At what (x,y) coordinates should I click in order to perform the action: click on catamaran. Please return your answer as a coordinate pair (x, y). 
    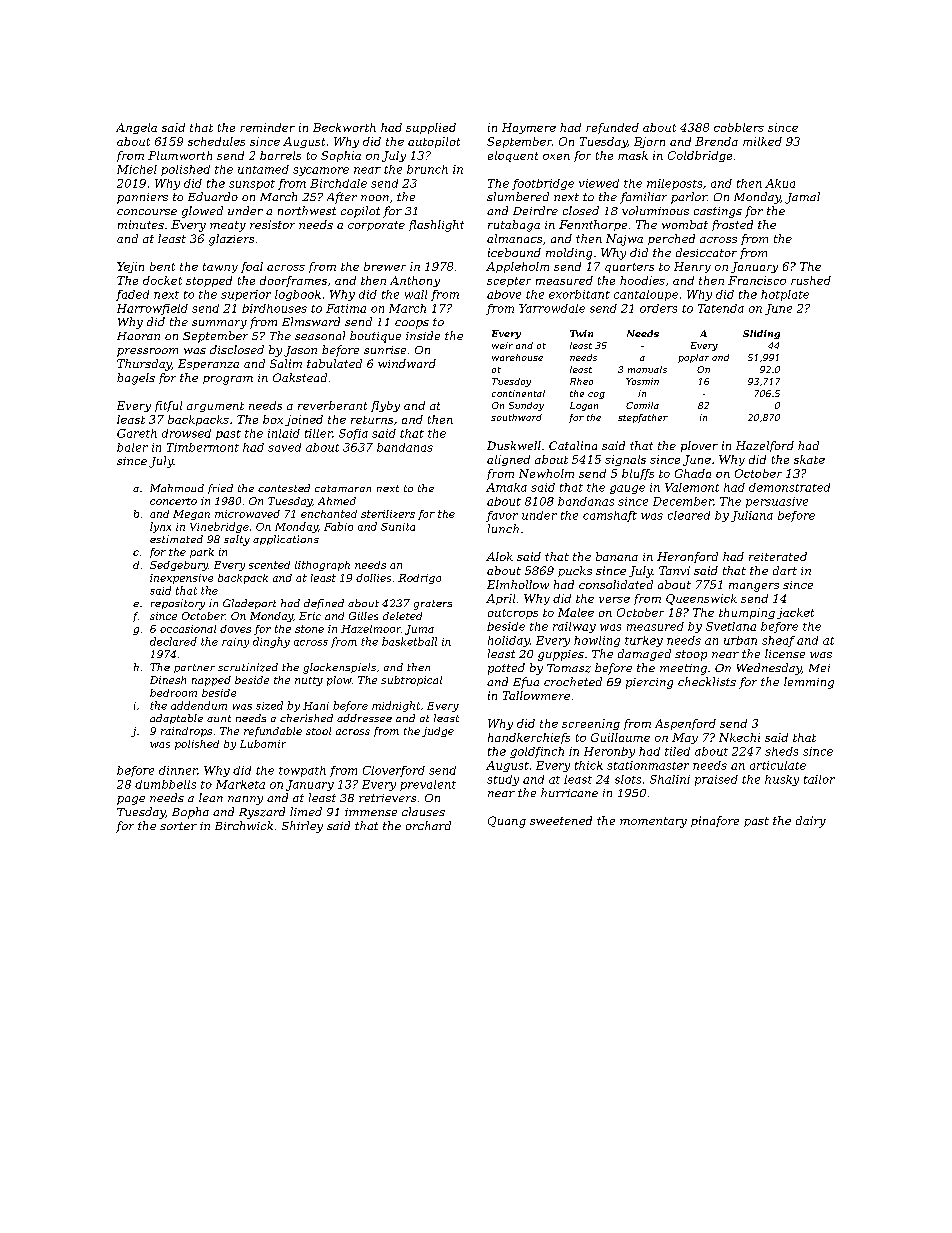
    Looking at the image, I should click on (343, 488).
